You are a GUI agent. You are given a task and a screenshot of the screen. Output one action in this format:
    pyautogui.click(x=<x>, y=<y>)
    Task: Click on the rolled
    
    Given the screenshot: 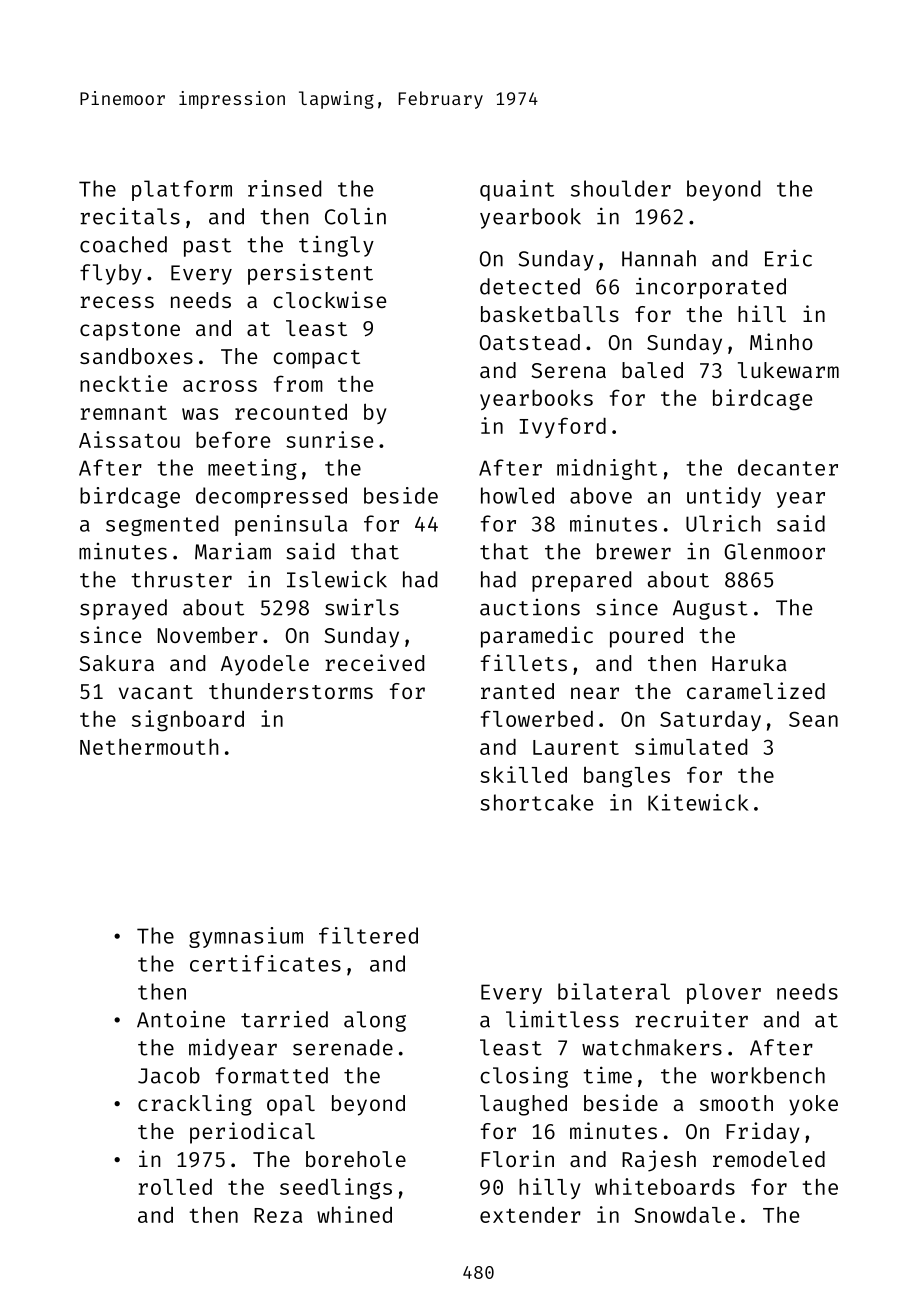 What is the action you would take?
    pyautogui.click(x=175, y=1186)
